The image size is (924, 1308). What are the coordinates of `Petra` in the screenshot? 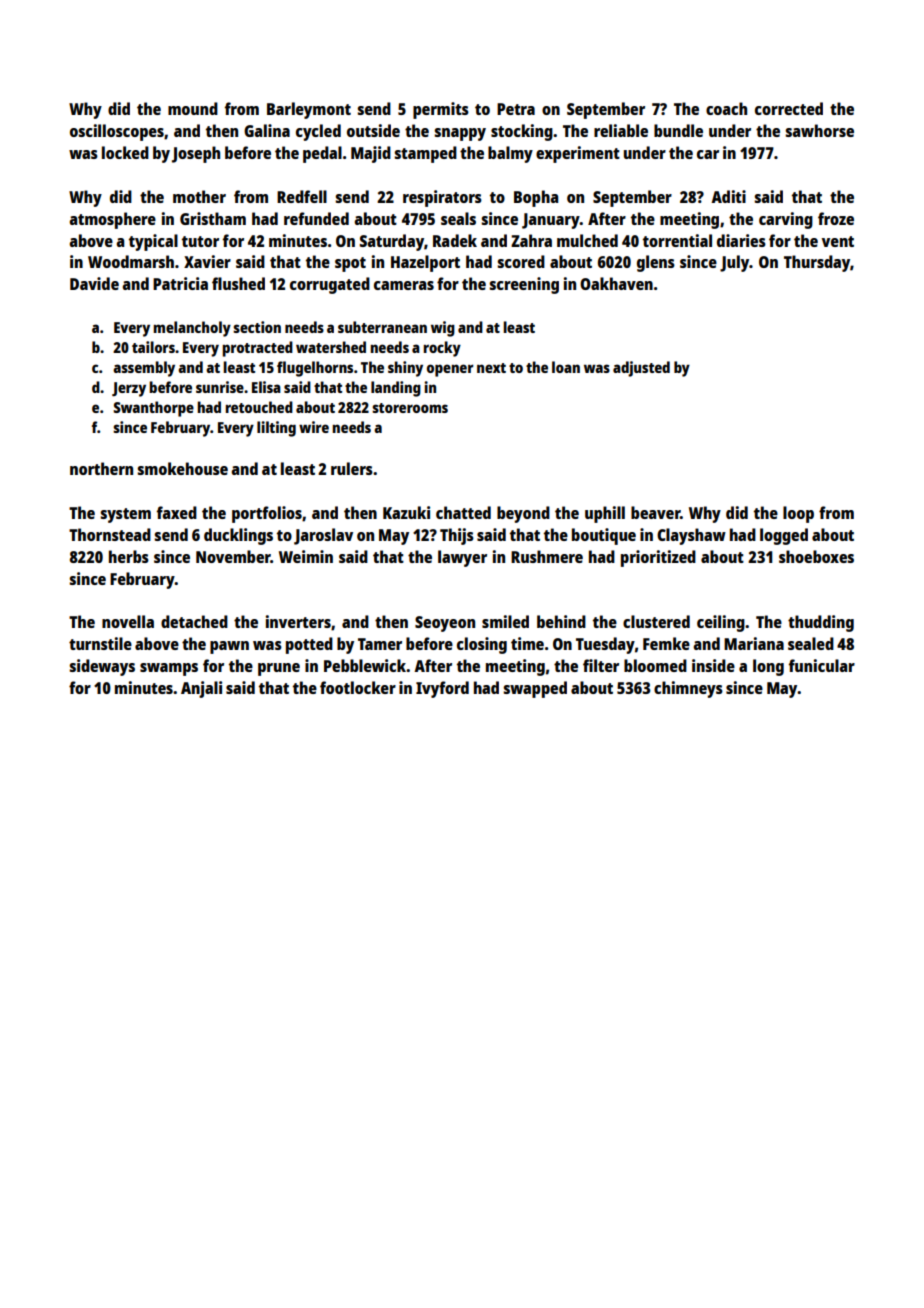 It's located at (516, 109).
